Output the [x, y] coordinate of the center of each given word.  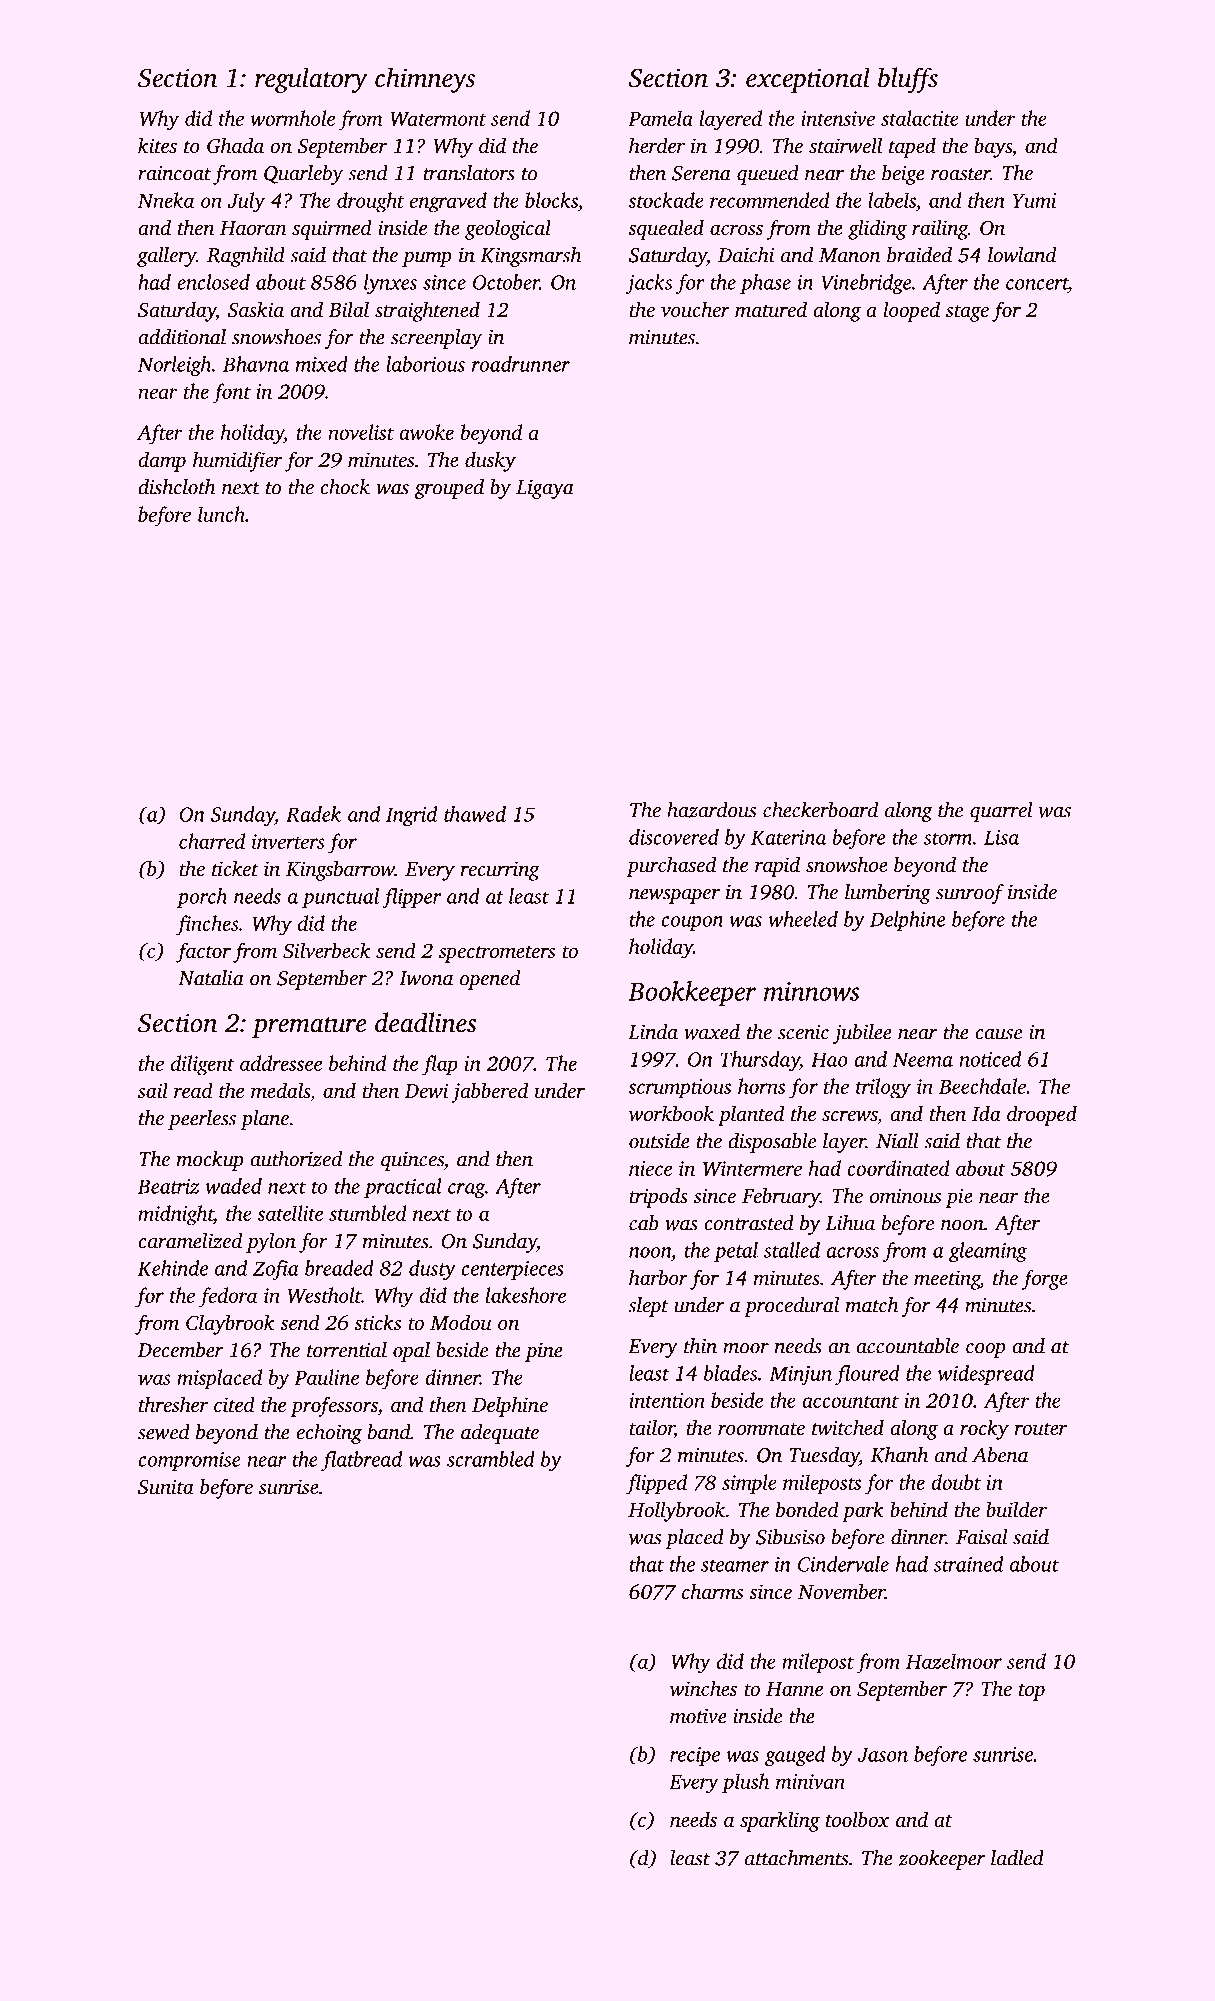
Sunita [166, 1487]
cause [998, 1034]
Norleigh [175, 366]
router [1040, 1429]
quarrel [1001, 812]
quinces [412, 1161]
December [180, 1350]
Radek [313, 814]
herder [657, 145]
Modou [461, 1322]
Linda [653, 1032]
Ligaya [545, 489]
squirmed [332, 229]
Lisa [1001, 837]
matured [771, 309]
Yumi [1034, 200]
